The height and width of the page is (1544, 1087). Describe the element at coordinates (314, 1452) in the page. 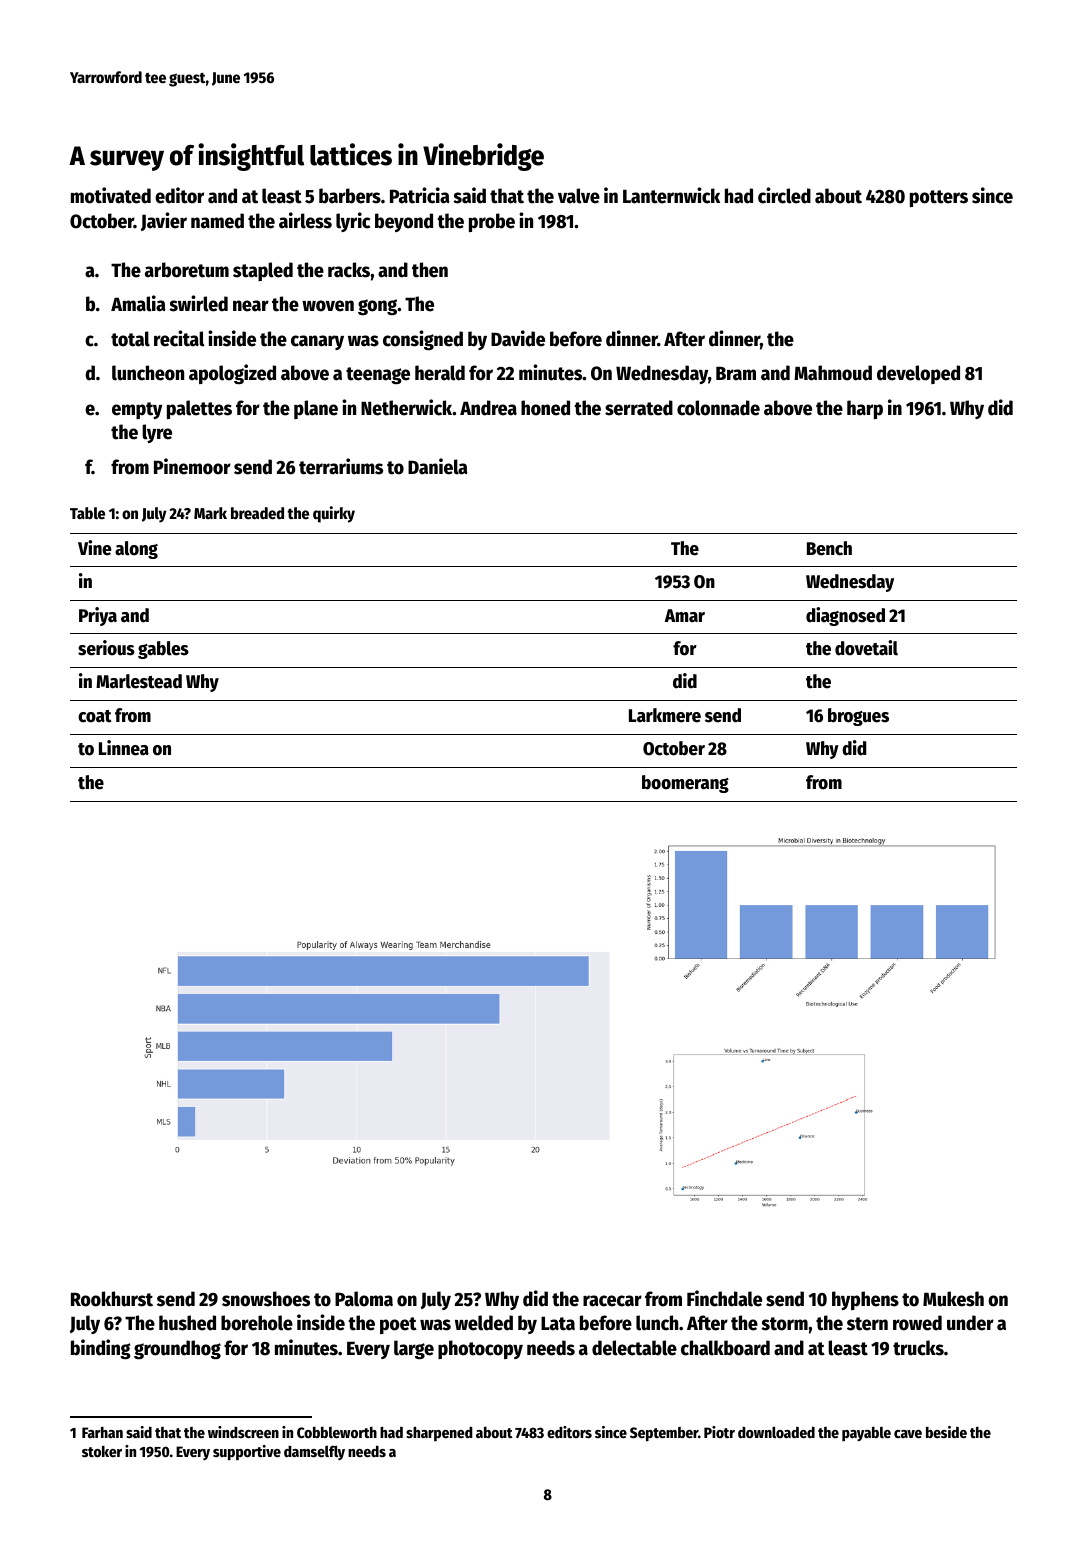

I see `damselfly` at that location.
